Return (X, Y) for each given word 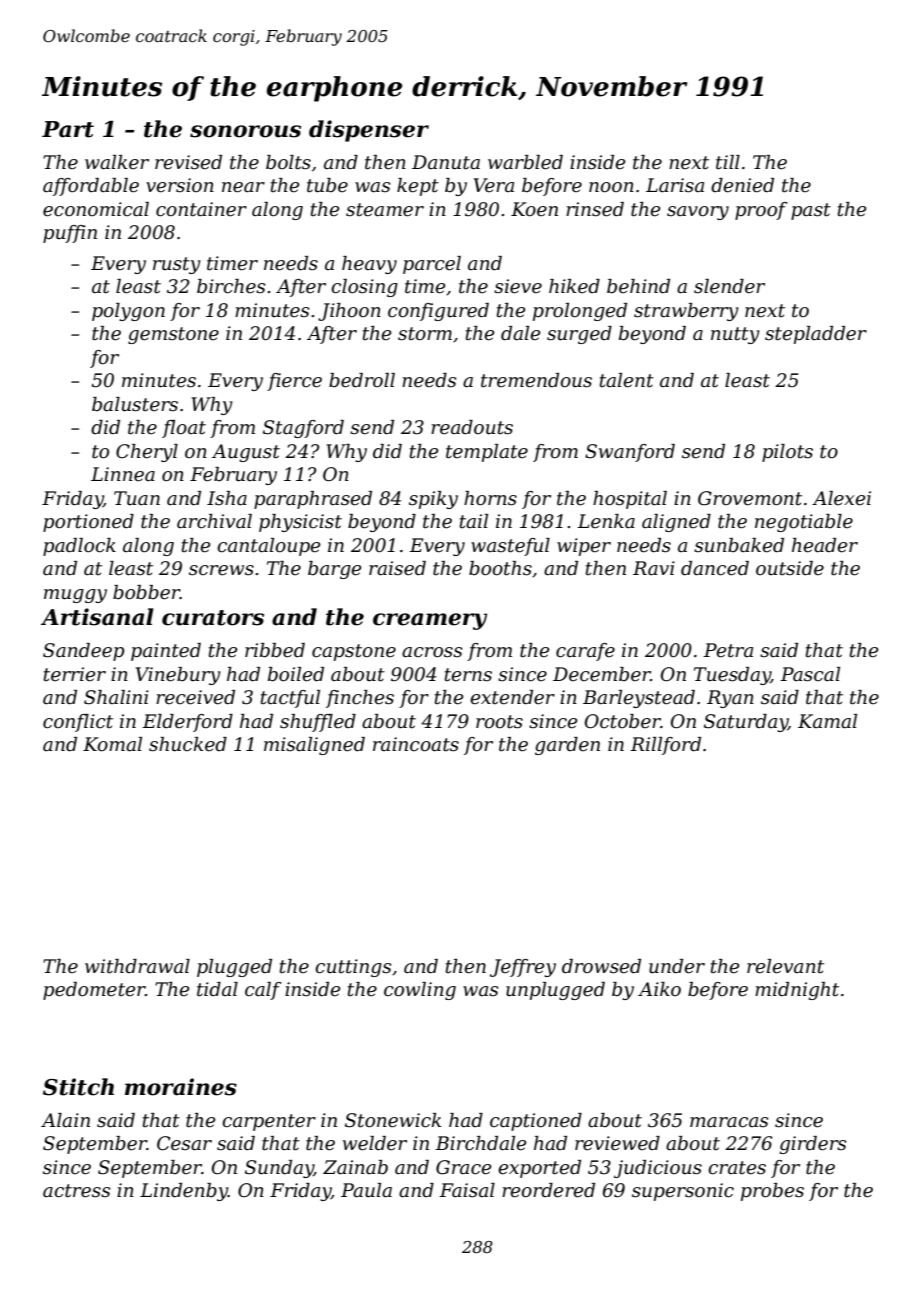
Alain (65, 1120)
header (825, 545)
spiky (433, 500)
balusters (135, 404)
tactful (290, 699)
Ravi (654, 568)
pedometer (94, 991)
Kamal (827, 721)
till (728, 162)
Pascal (810, 674)
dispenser (369, 131)
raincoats (416, 744)
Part (68, 129)
